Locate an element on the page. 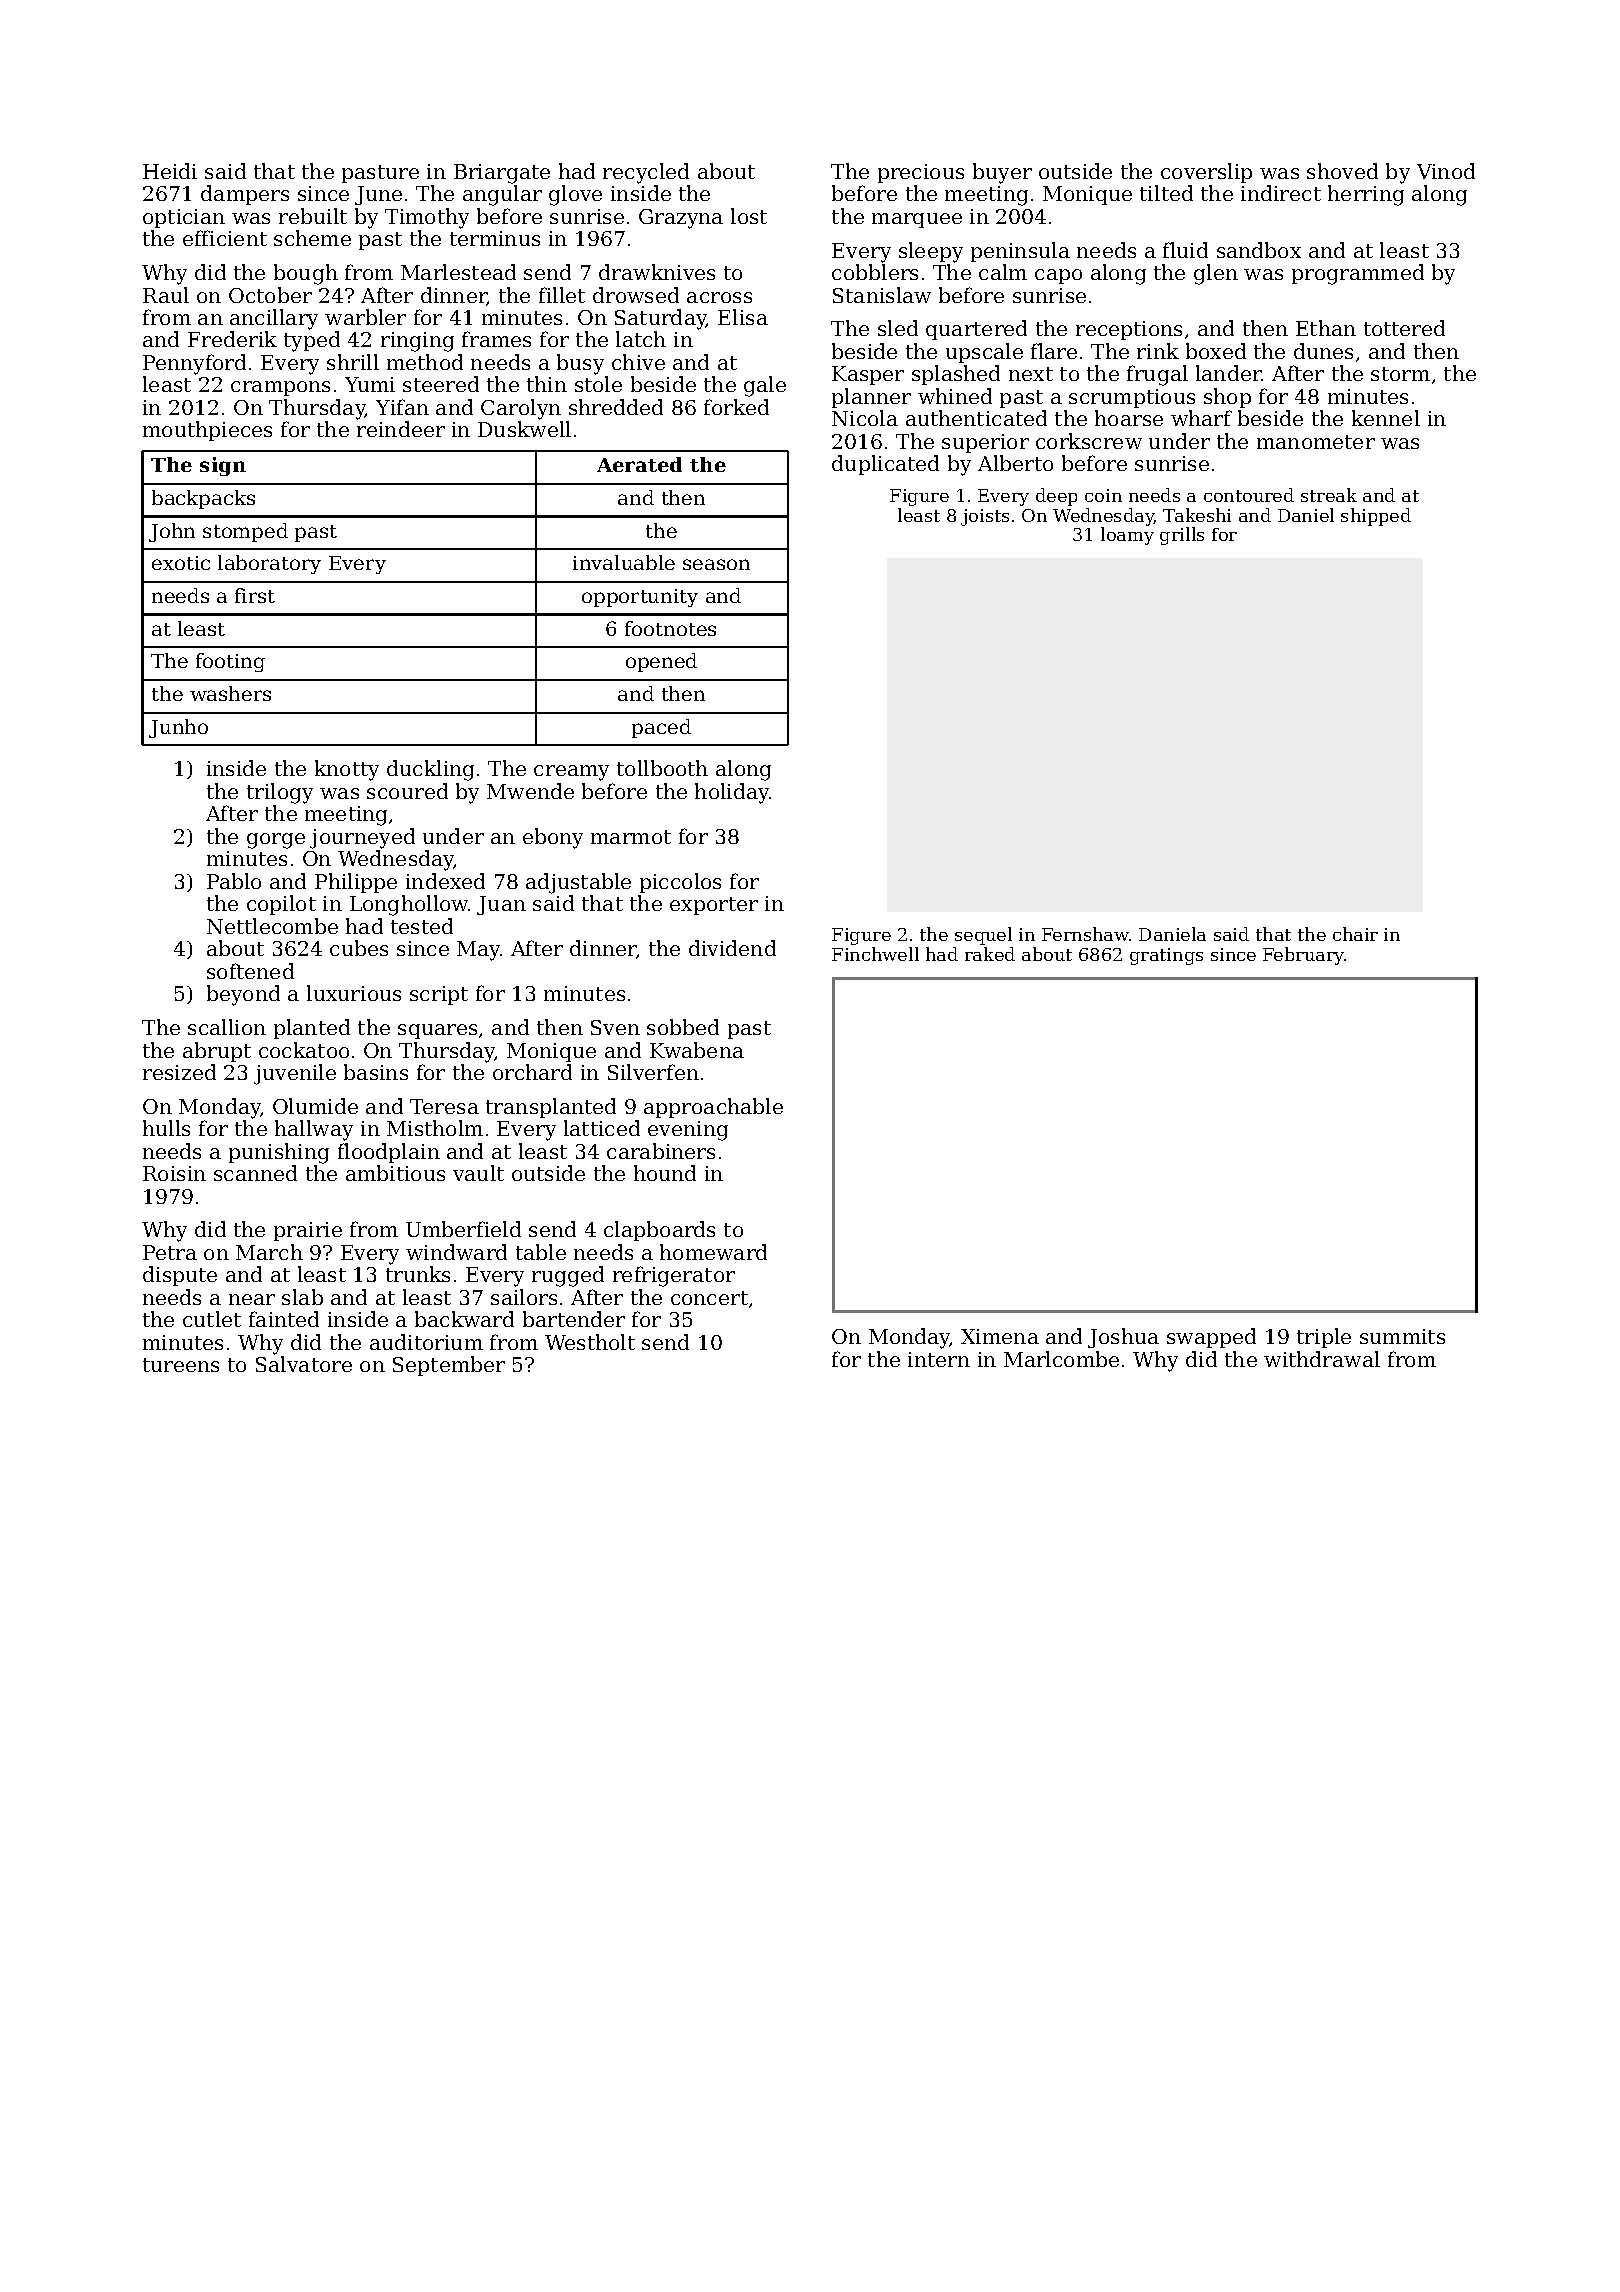 This image has width=1620, height=2292. kennel is located at coordinates (1386, 418).
